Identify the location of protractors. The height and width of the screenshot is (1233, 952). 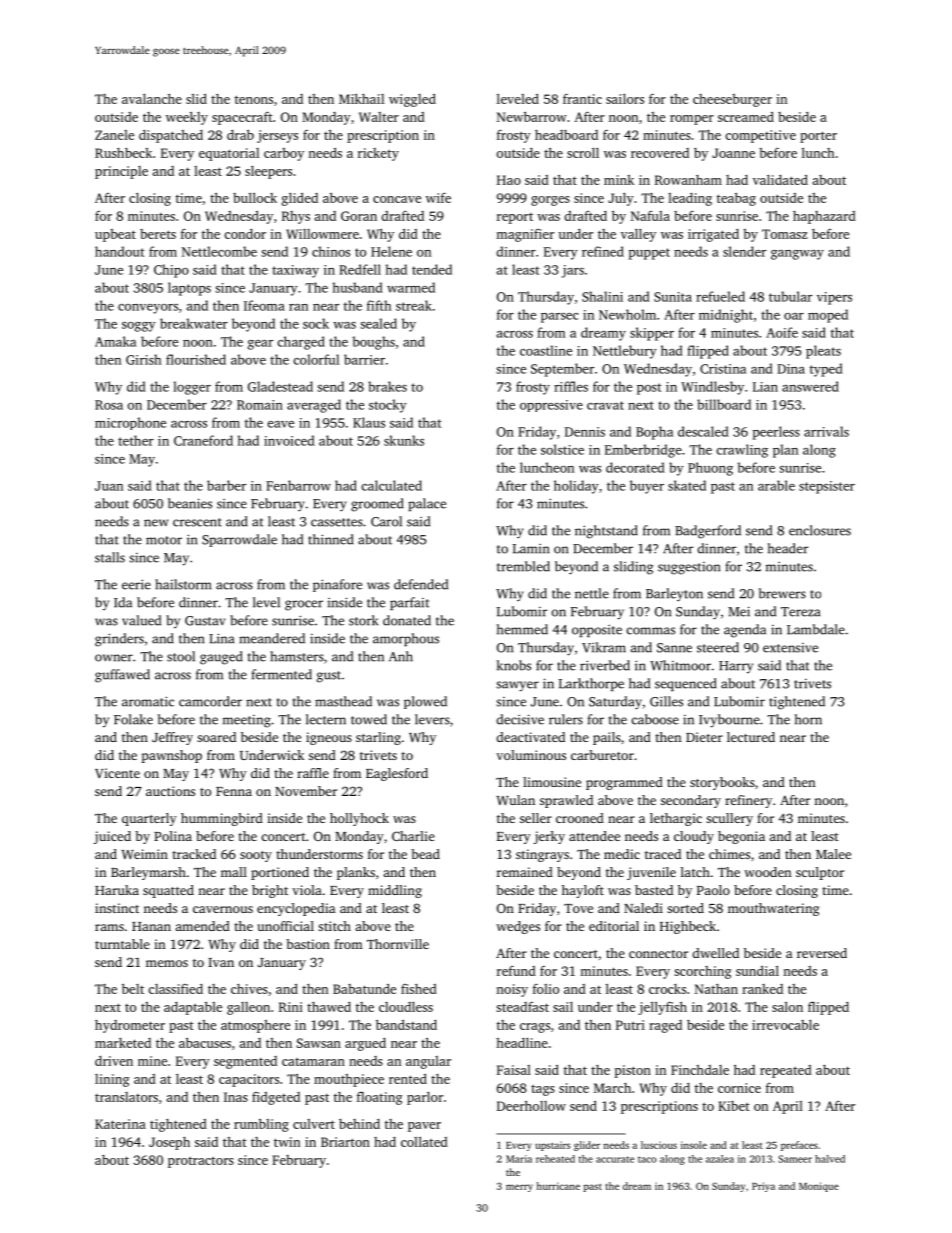
(201, 1162).
